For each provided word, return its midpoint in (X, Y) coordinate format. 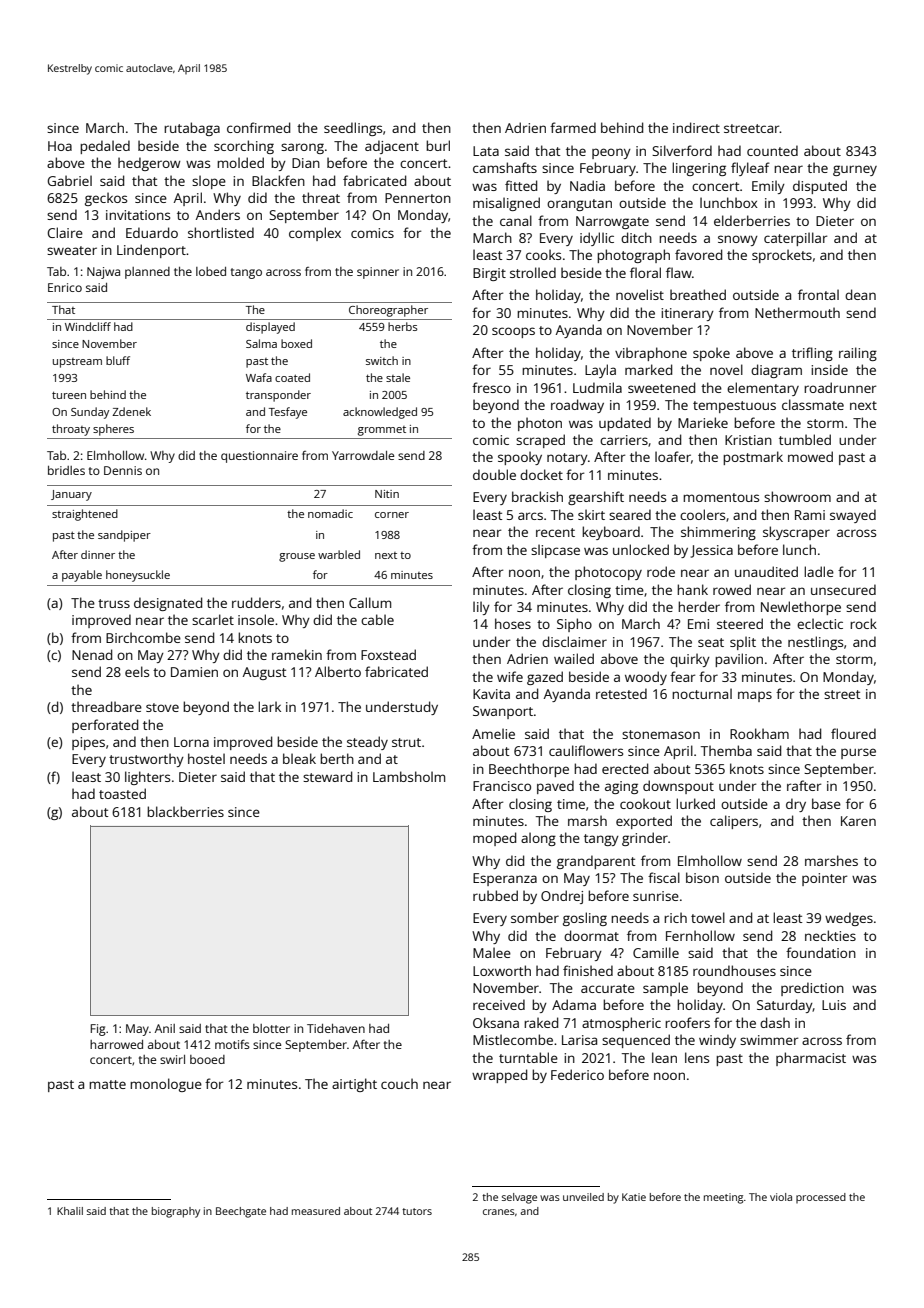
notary (567, 459)
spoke (711, 354)
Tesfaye (288, 413)
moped (494, 839)
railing (858, 354)
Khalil (70, 1211)
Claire (65, 232)
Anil (165, 1028)
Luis (834, 1005)
